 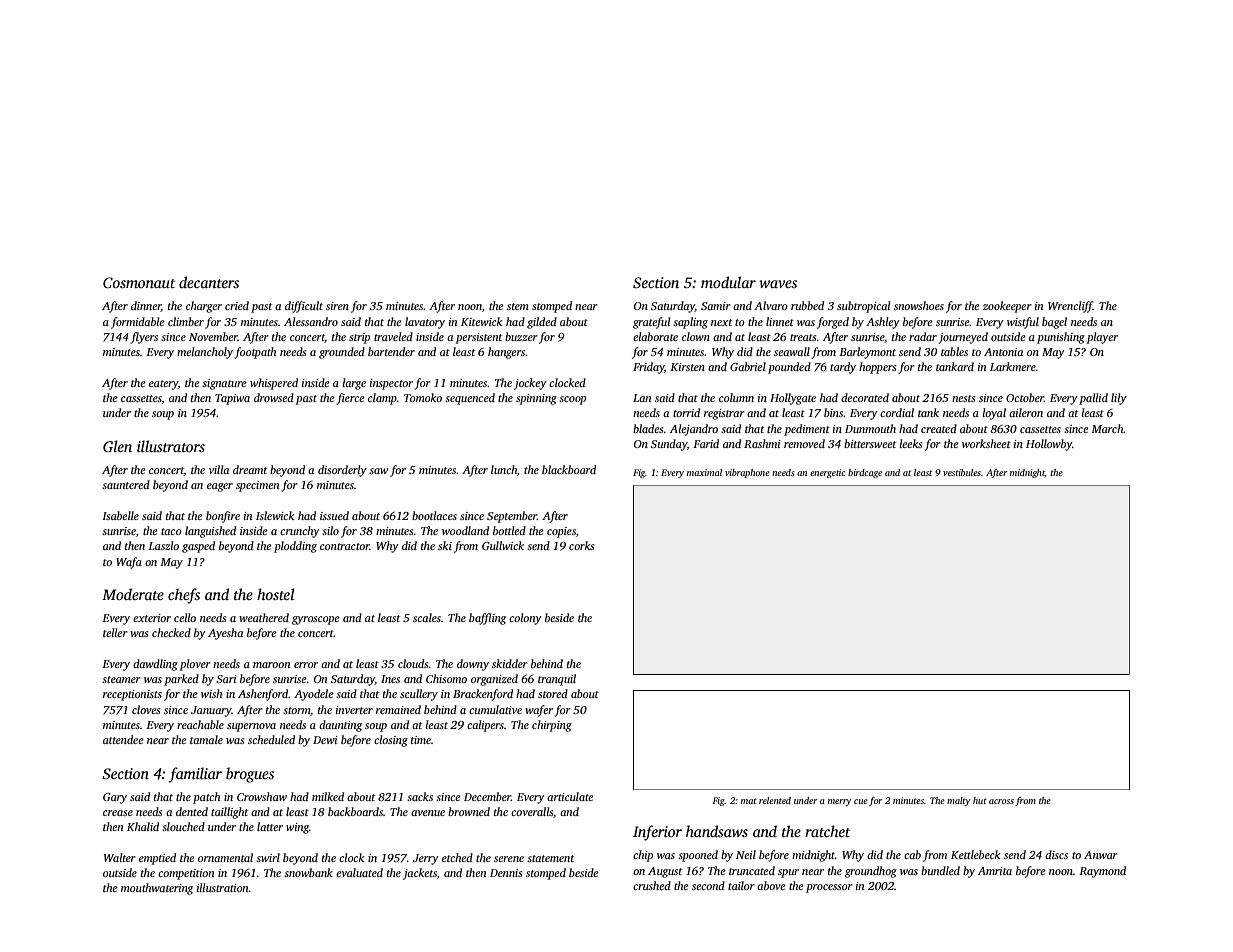 I want to click on Wrencliff, so click(x=1070, y=307).
